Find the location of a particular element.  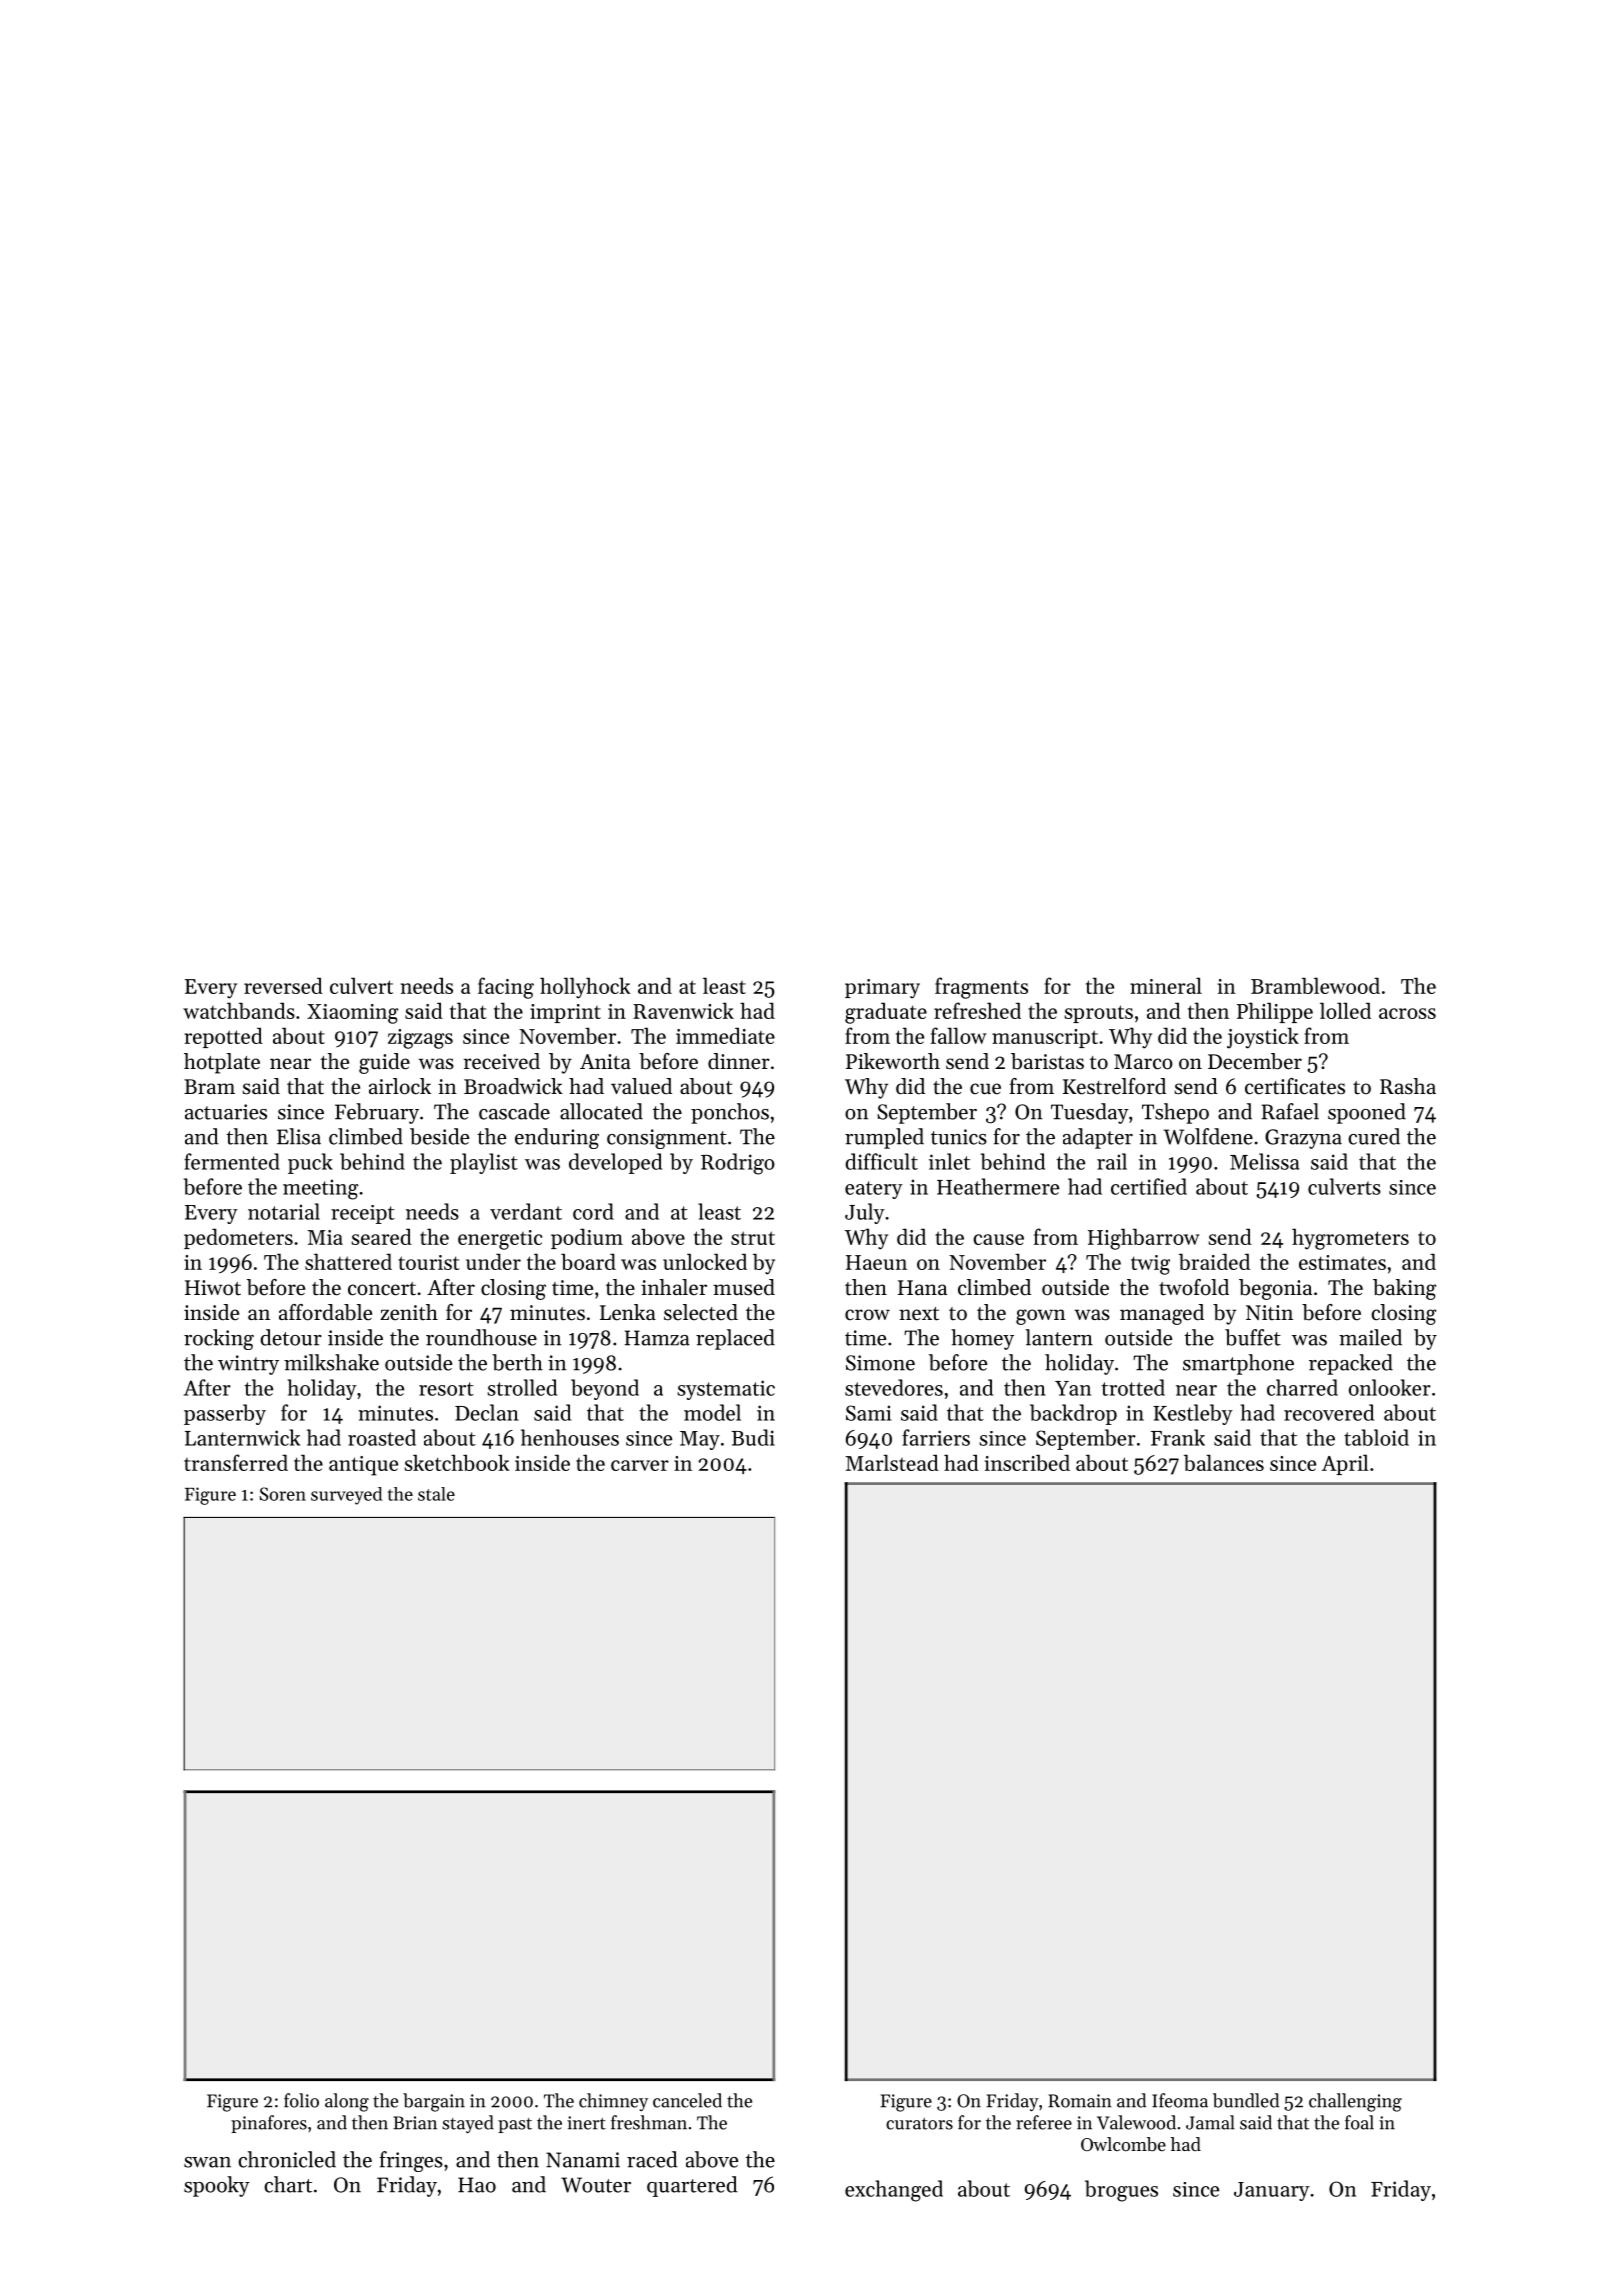

guide is located at coordinates (384, 1063).
